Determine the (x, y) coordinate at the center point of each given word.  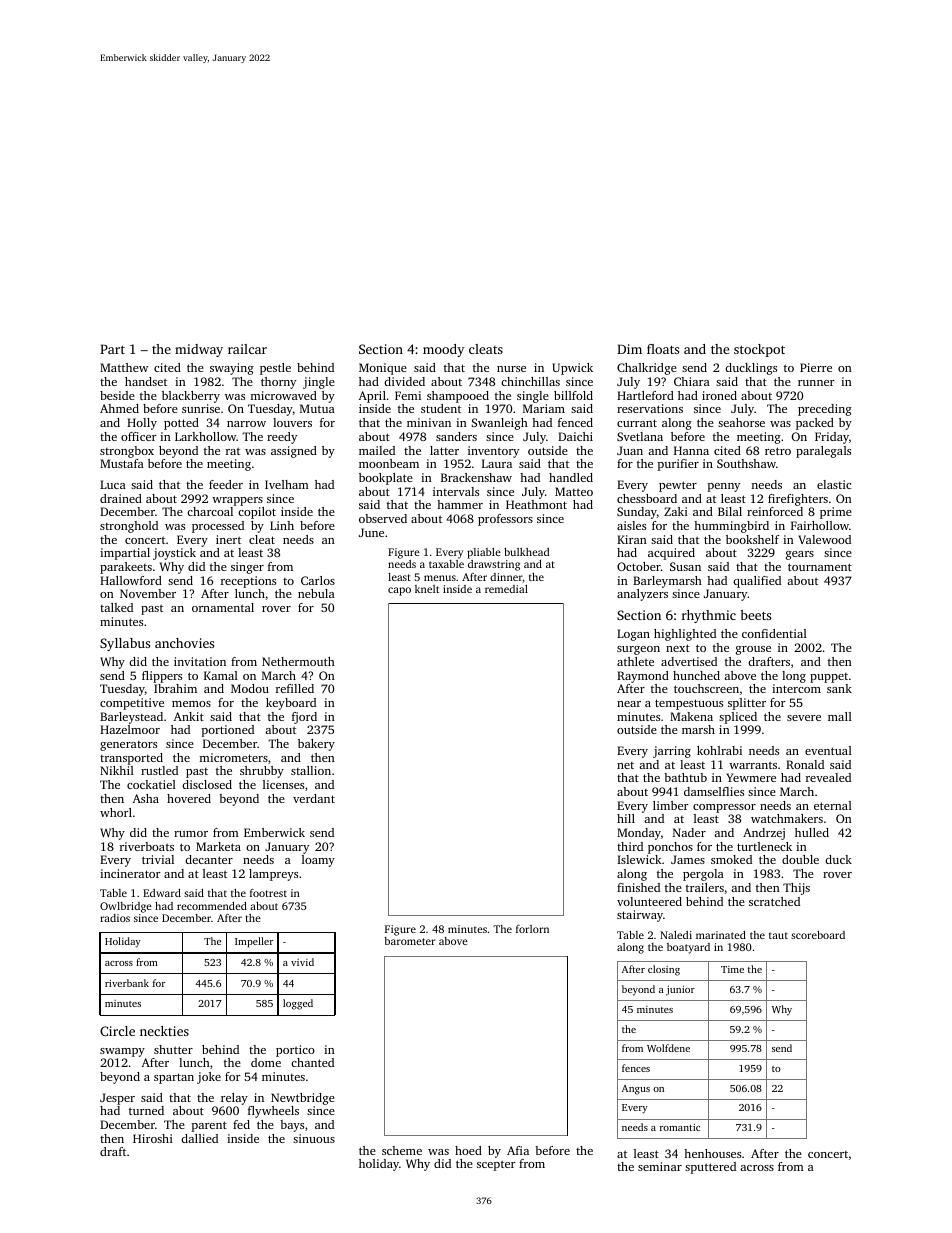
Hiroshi (153, 1138)
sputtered (710, 1168)
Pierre (816, 367)
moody (443, 350)
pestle (275, 369)
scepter (496, 1165)
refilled (295, 688)
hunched (696, 675)
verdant (314, 798)
